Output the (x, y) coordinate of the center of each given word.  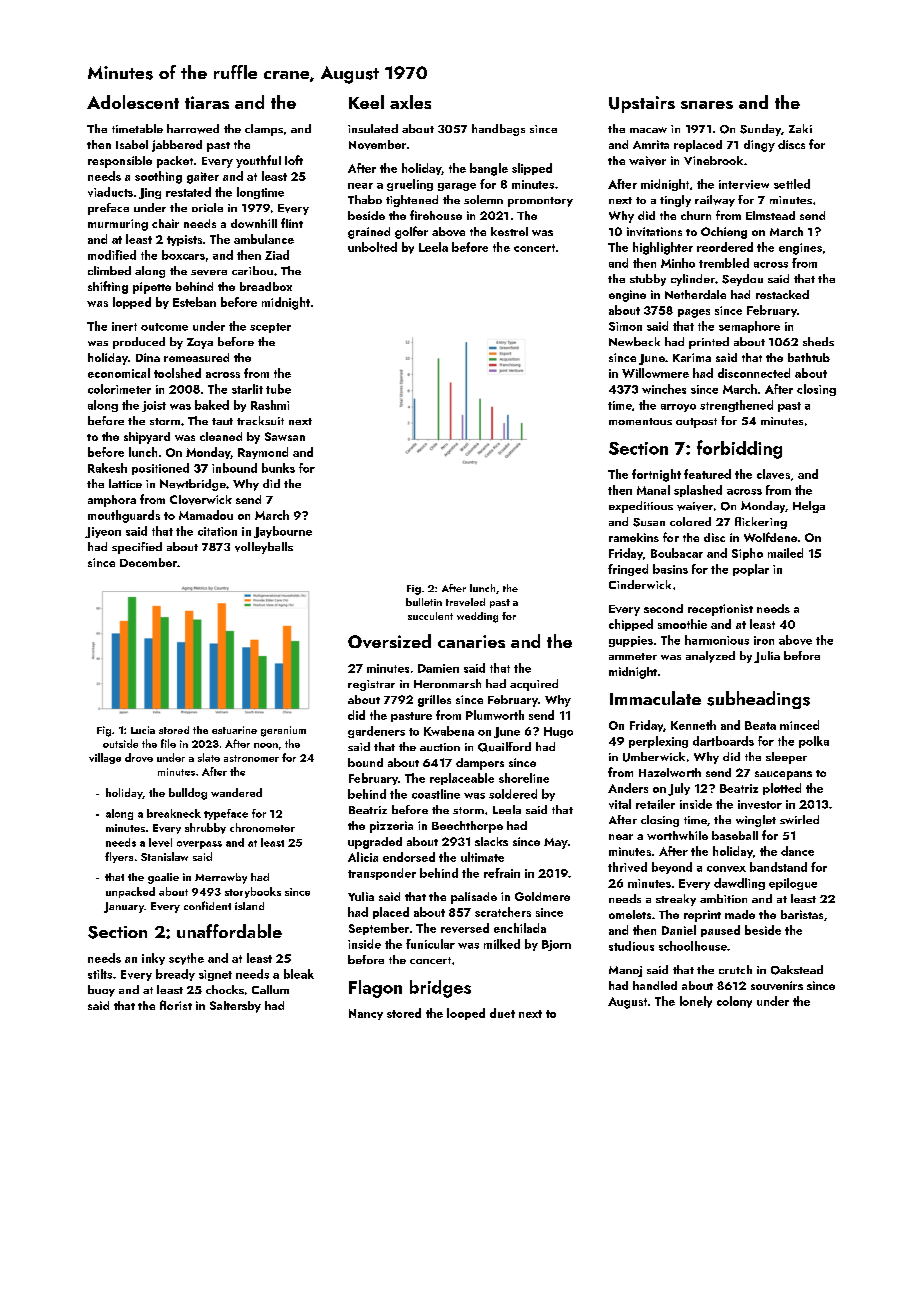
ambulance (264, 239)
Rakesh (107, 468)
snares (707, 105)
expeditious (641, 507)
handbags (498, 130)
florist (176, 1005)
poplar (751, 570)
